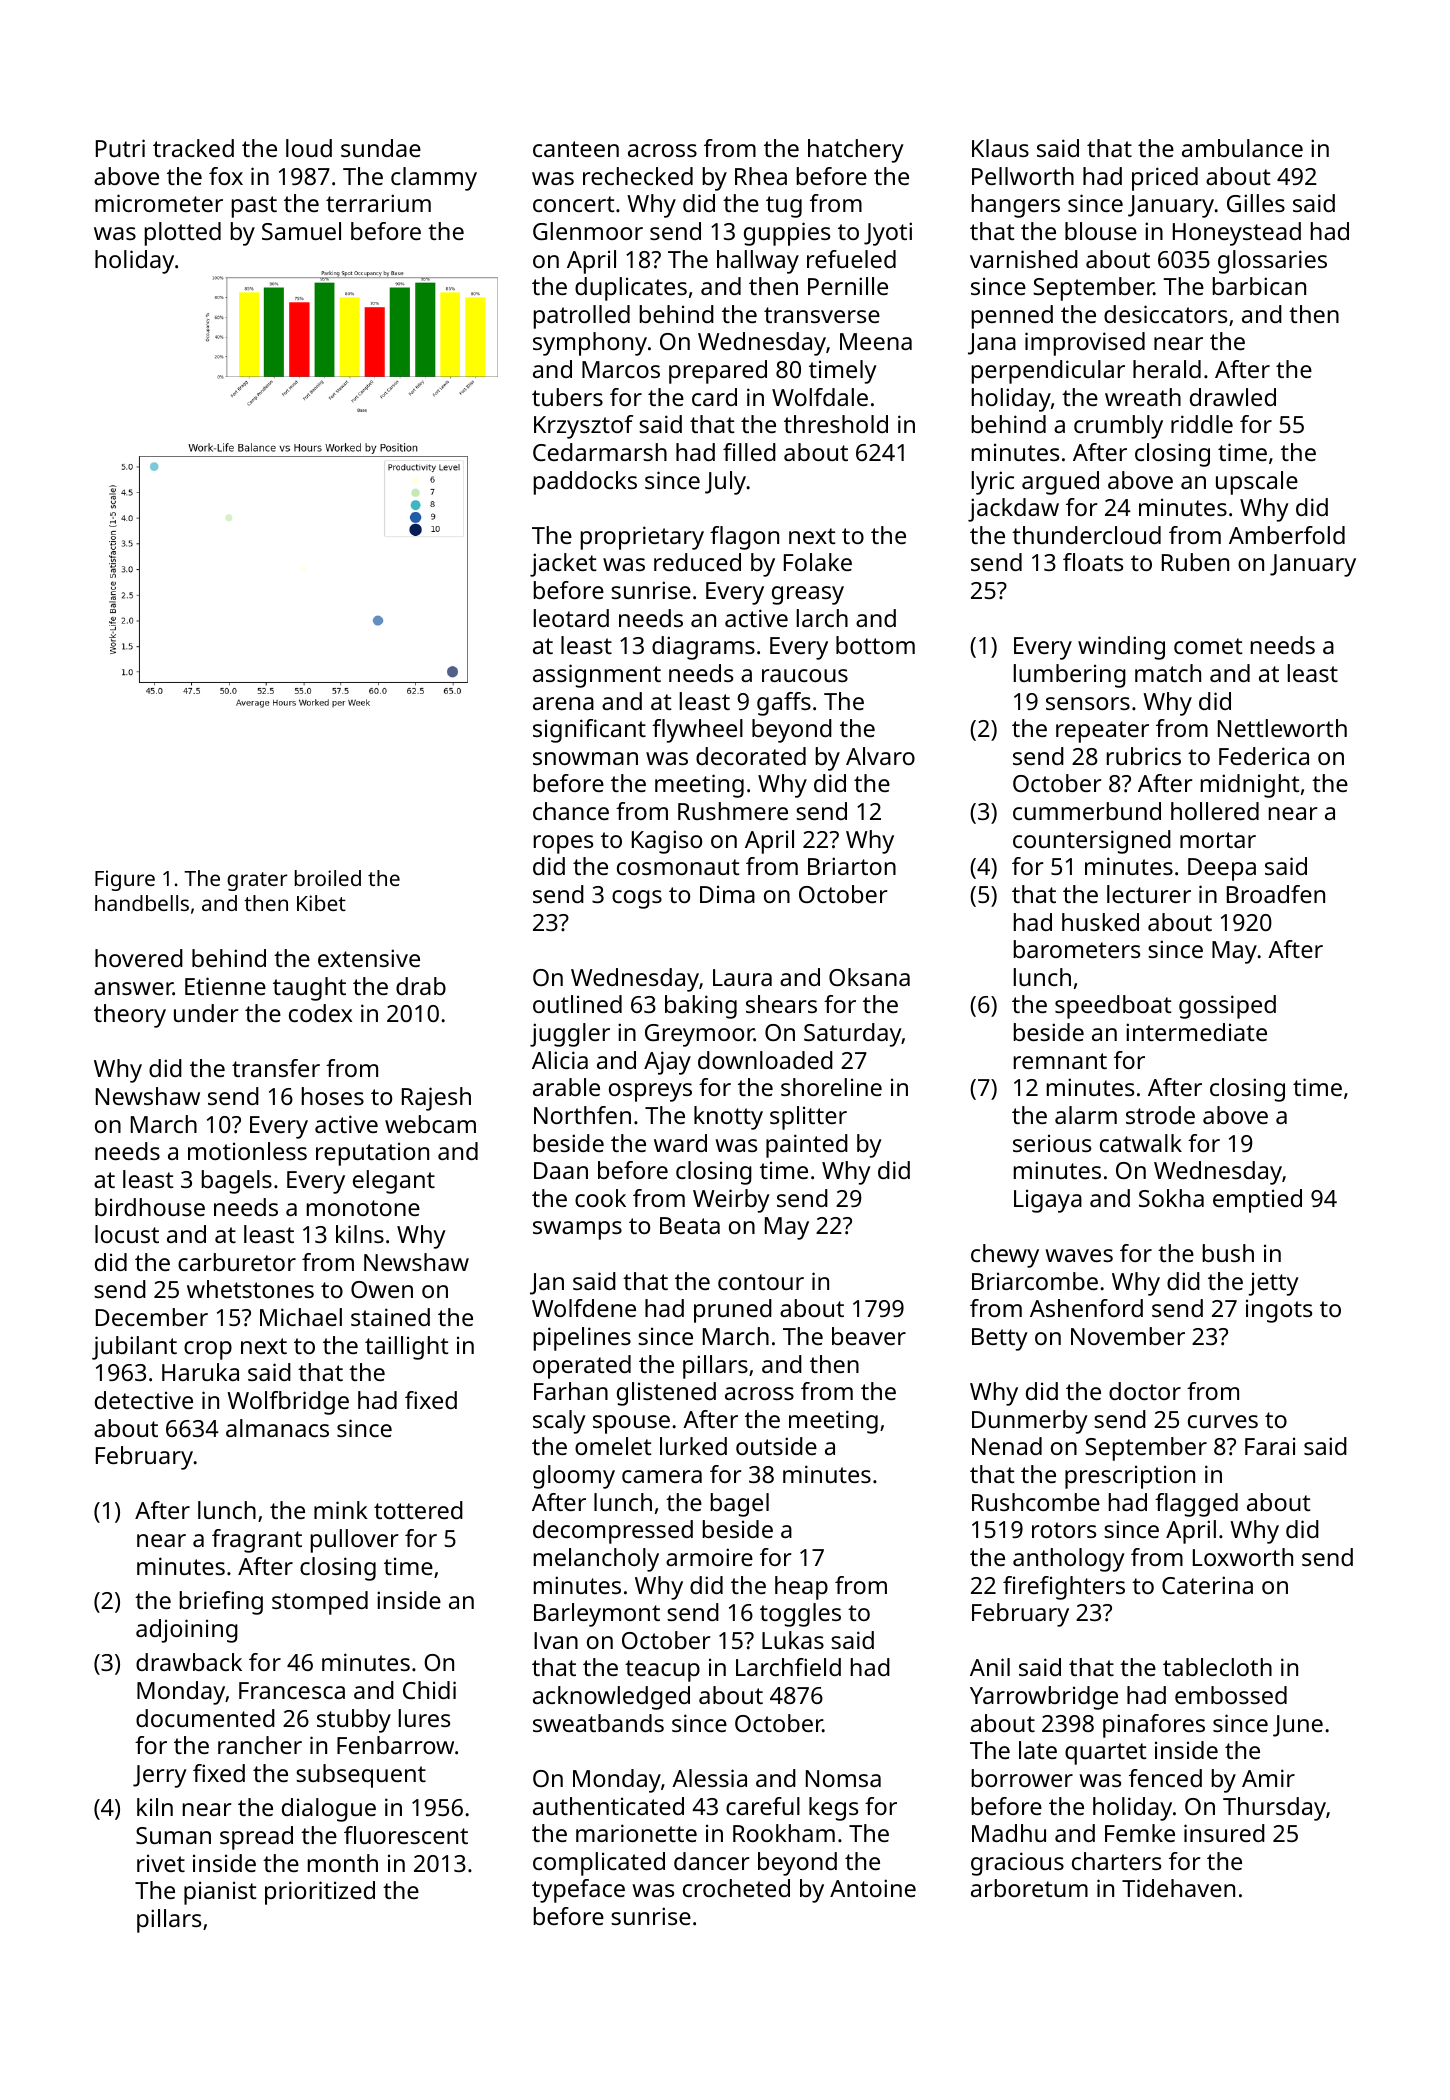 This screenshot has height=2100, width=1450. What do you see at coordinates (142, 903) in the screenshot?
I see `handbells` at bounding box center [142, 903].
